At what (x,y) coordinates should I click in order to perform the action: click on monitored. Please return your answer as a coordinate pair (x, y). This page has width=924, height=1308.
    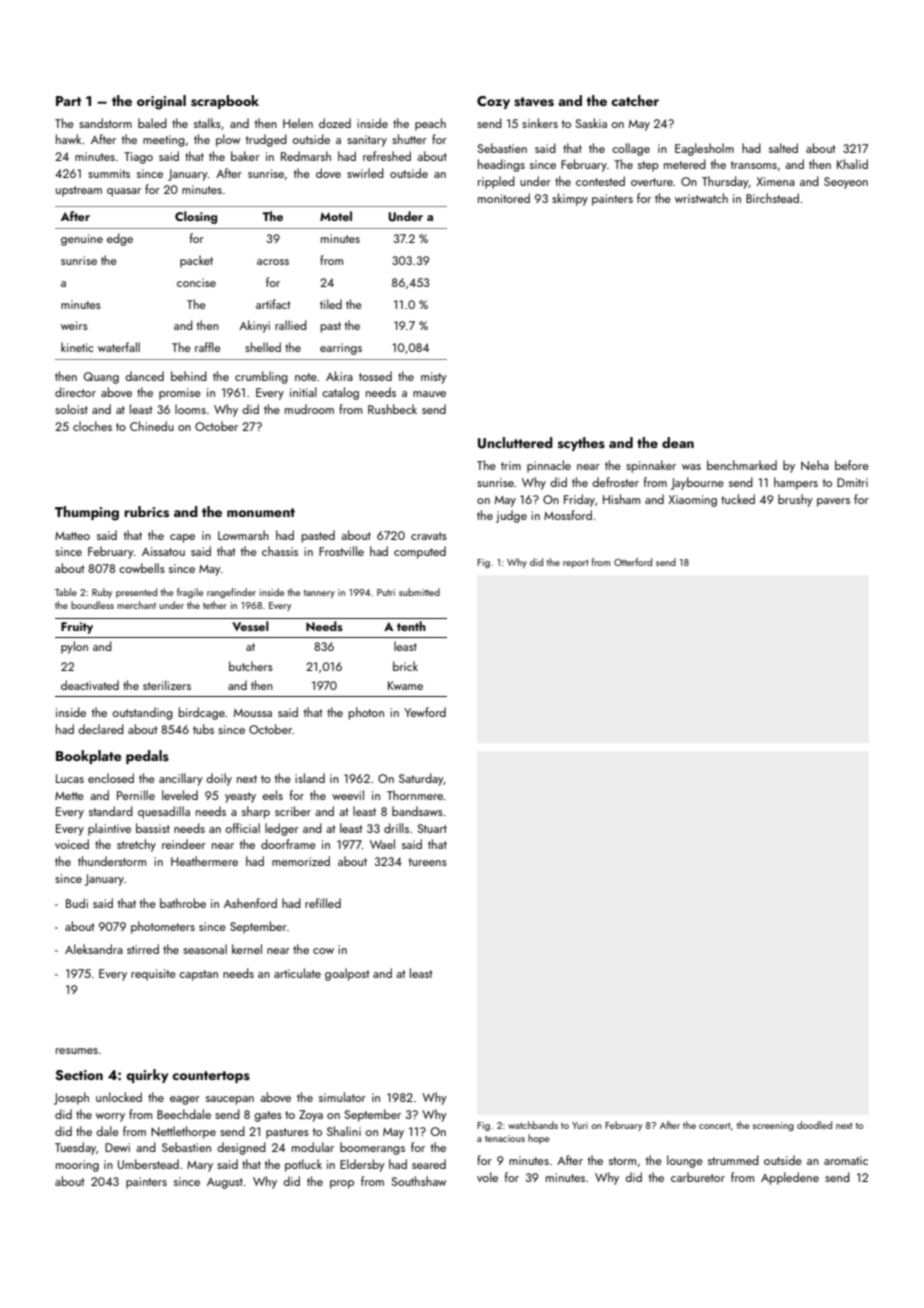
    Looking at the image, I should click on (504, 198).
